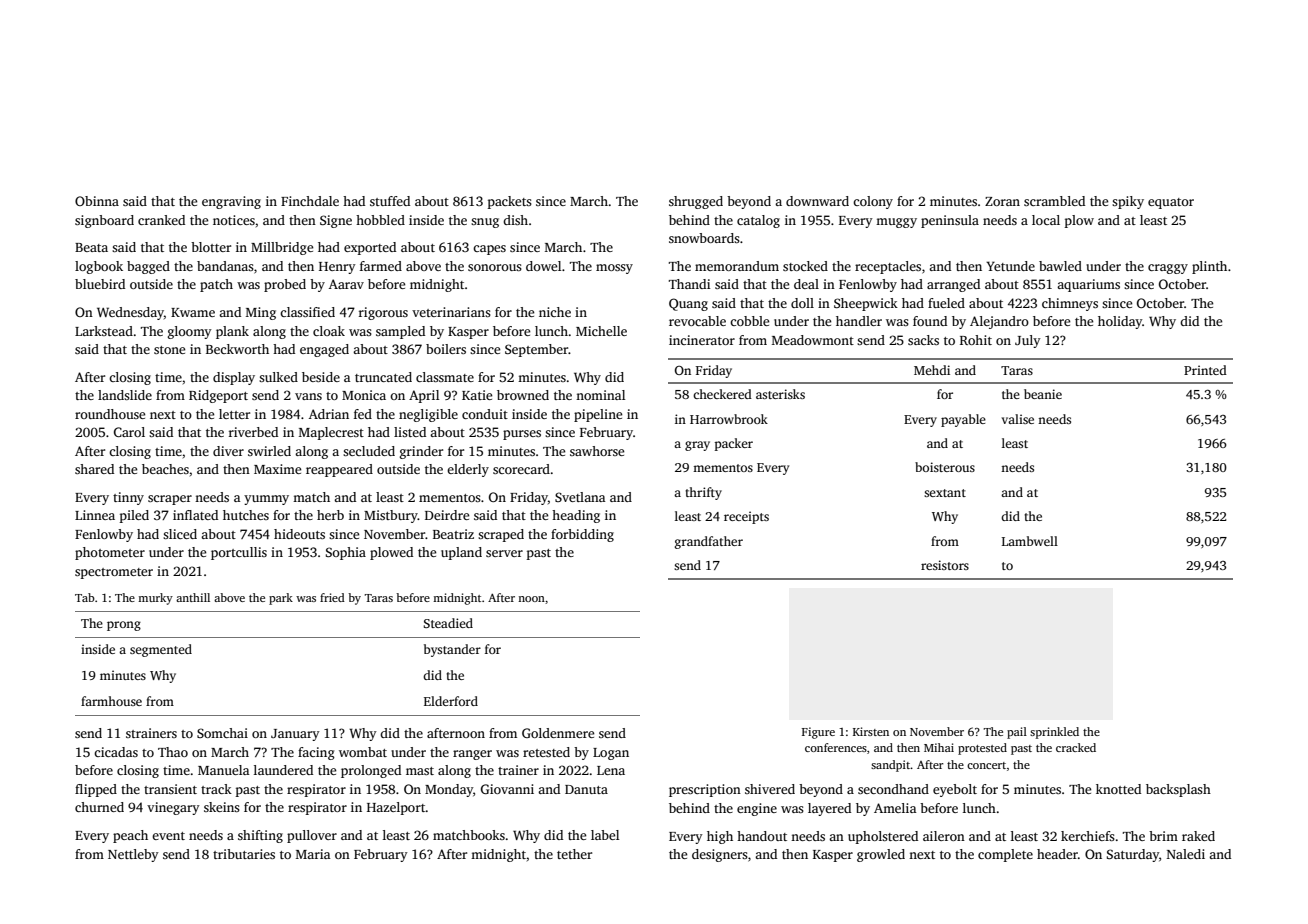 This document has height=924, width=1308. I want to click on grandfather, so click(709, 542).
